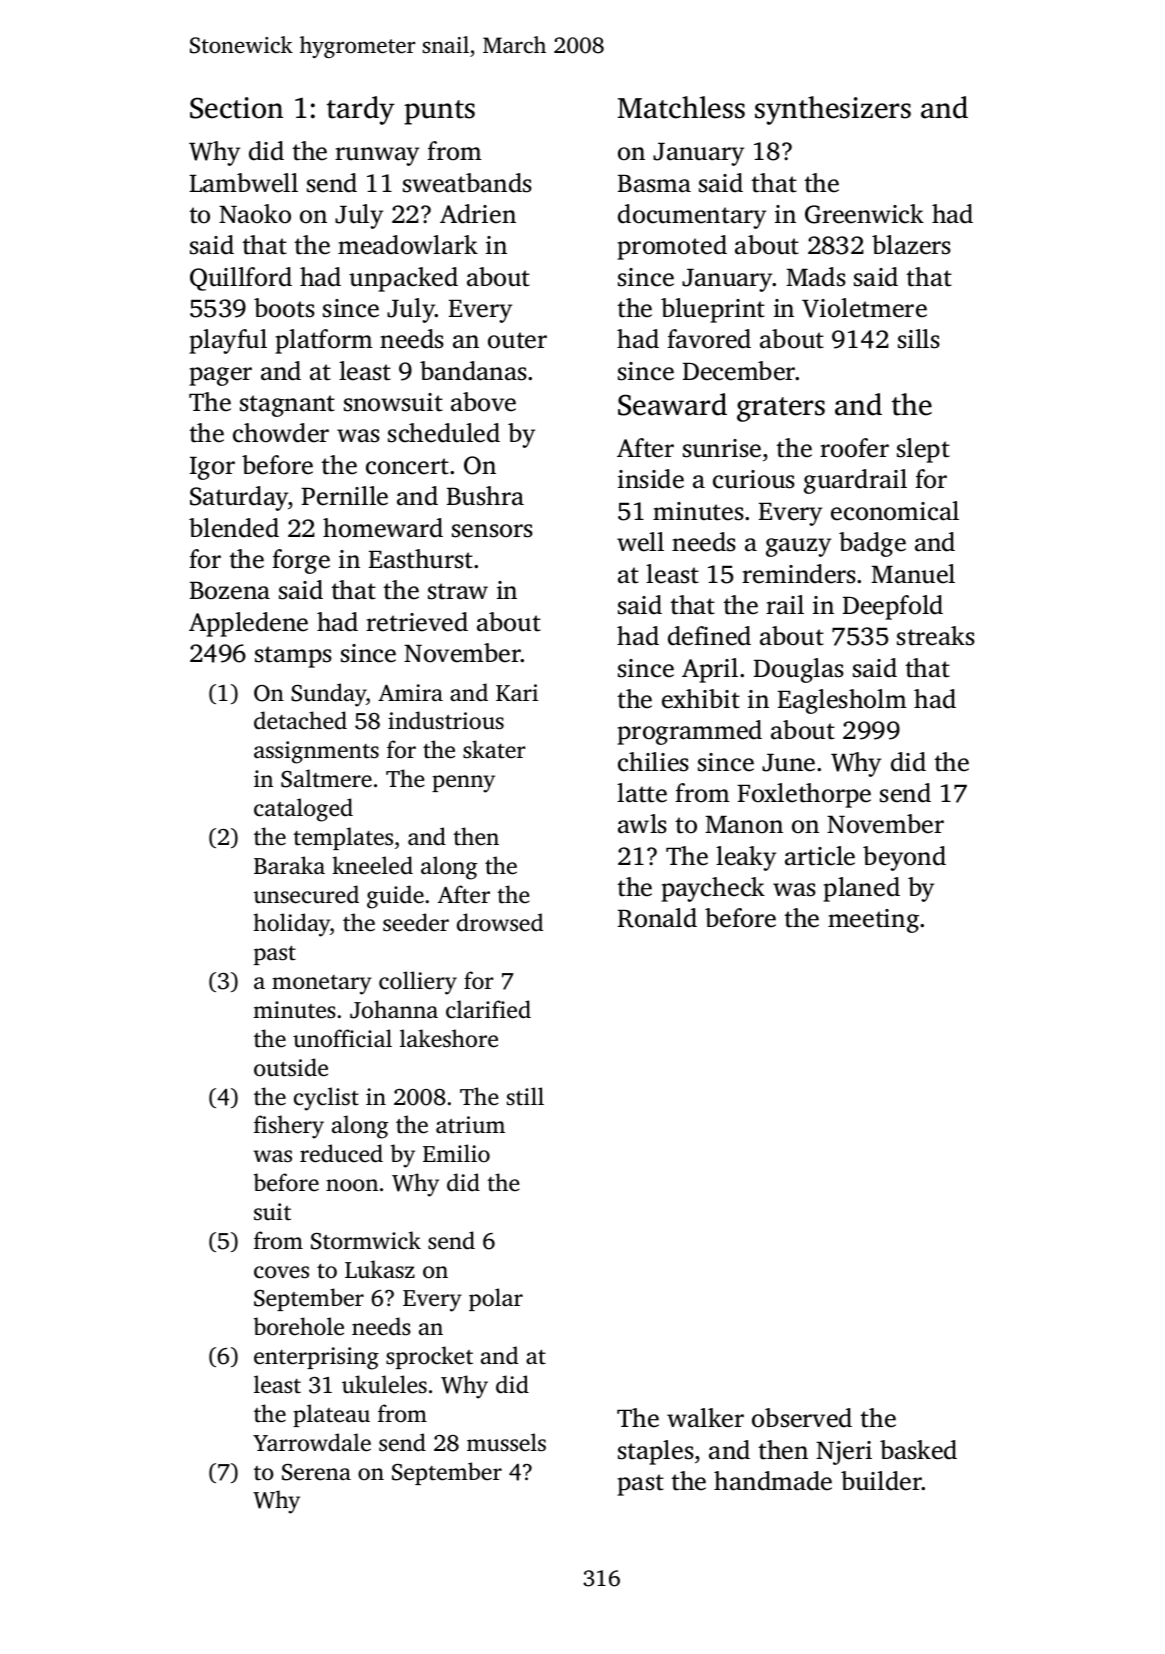 This image has width=1165, height=1654. I want to click on Kari, so click(517, 693).
